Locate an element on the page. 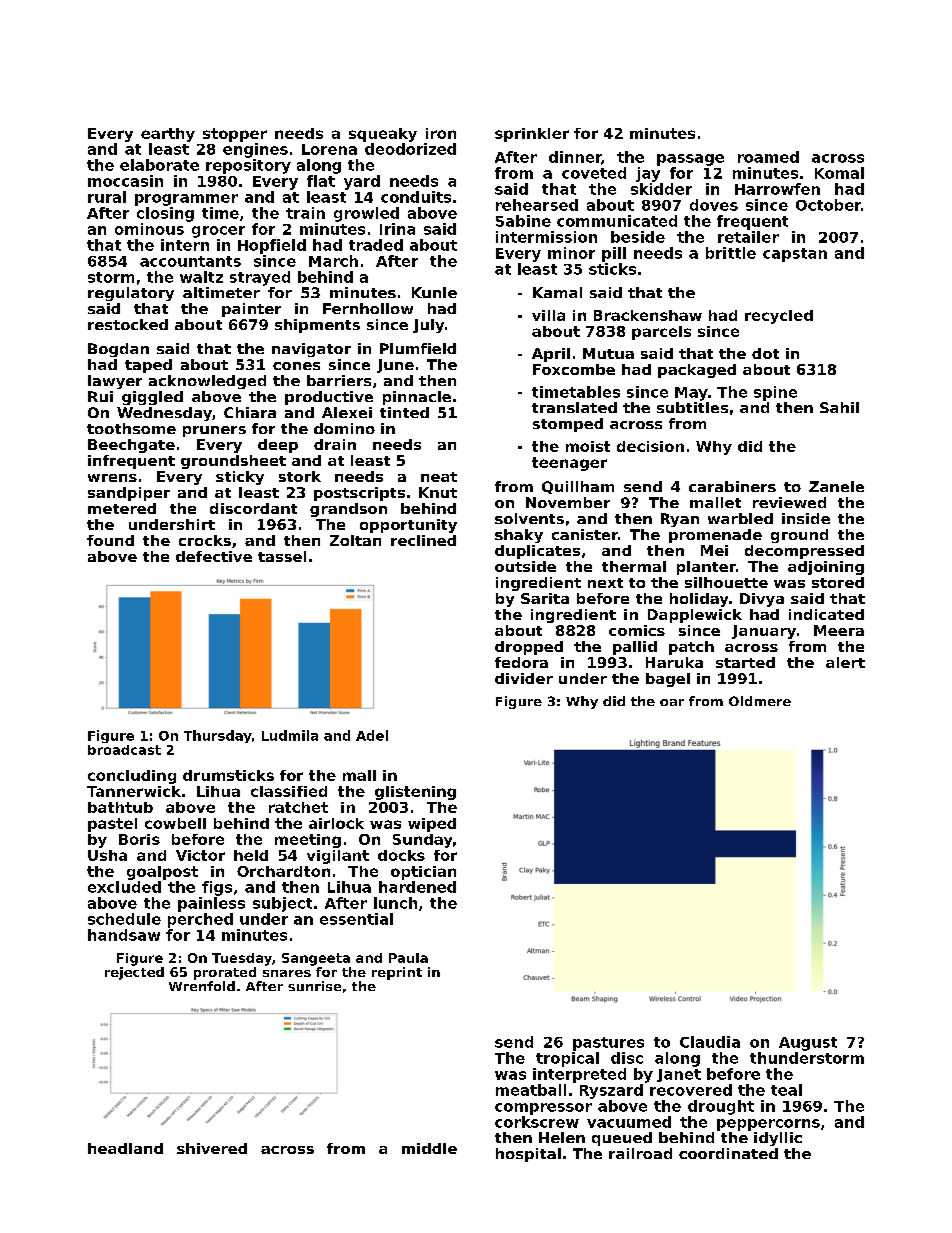 Image resolution: width=952 pixels, height=1233 pixels. headland is located at coordinates (125, 1148).
